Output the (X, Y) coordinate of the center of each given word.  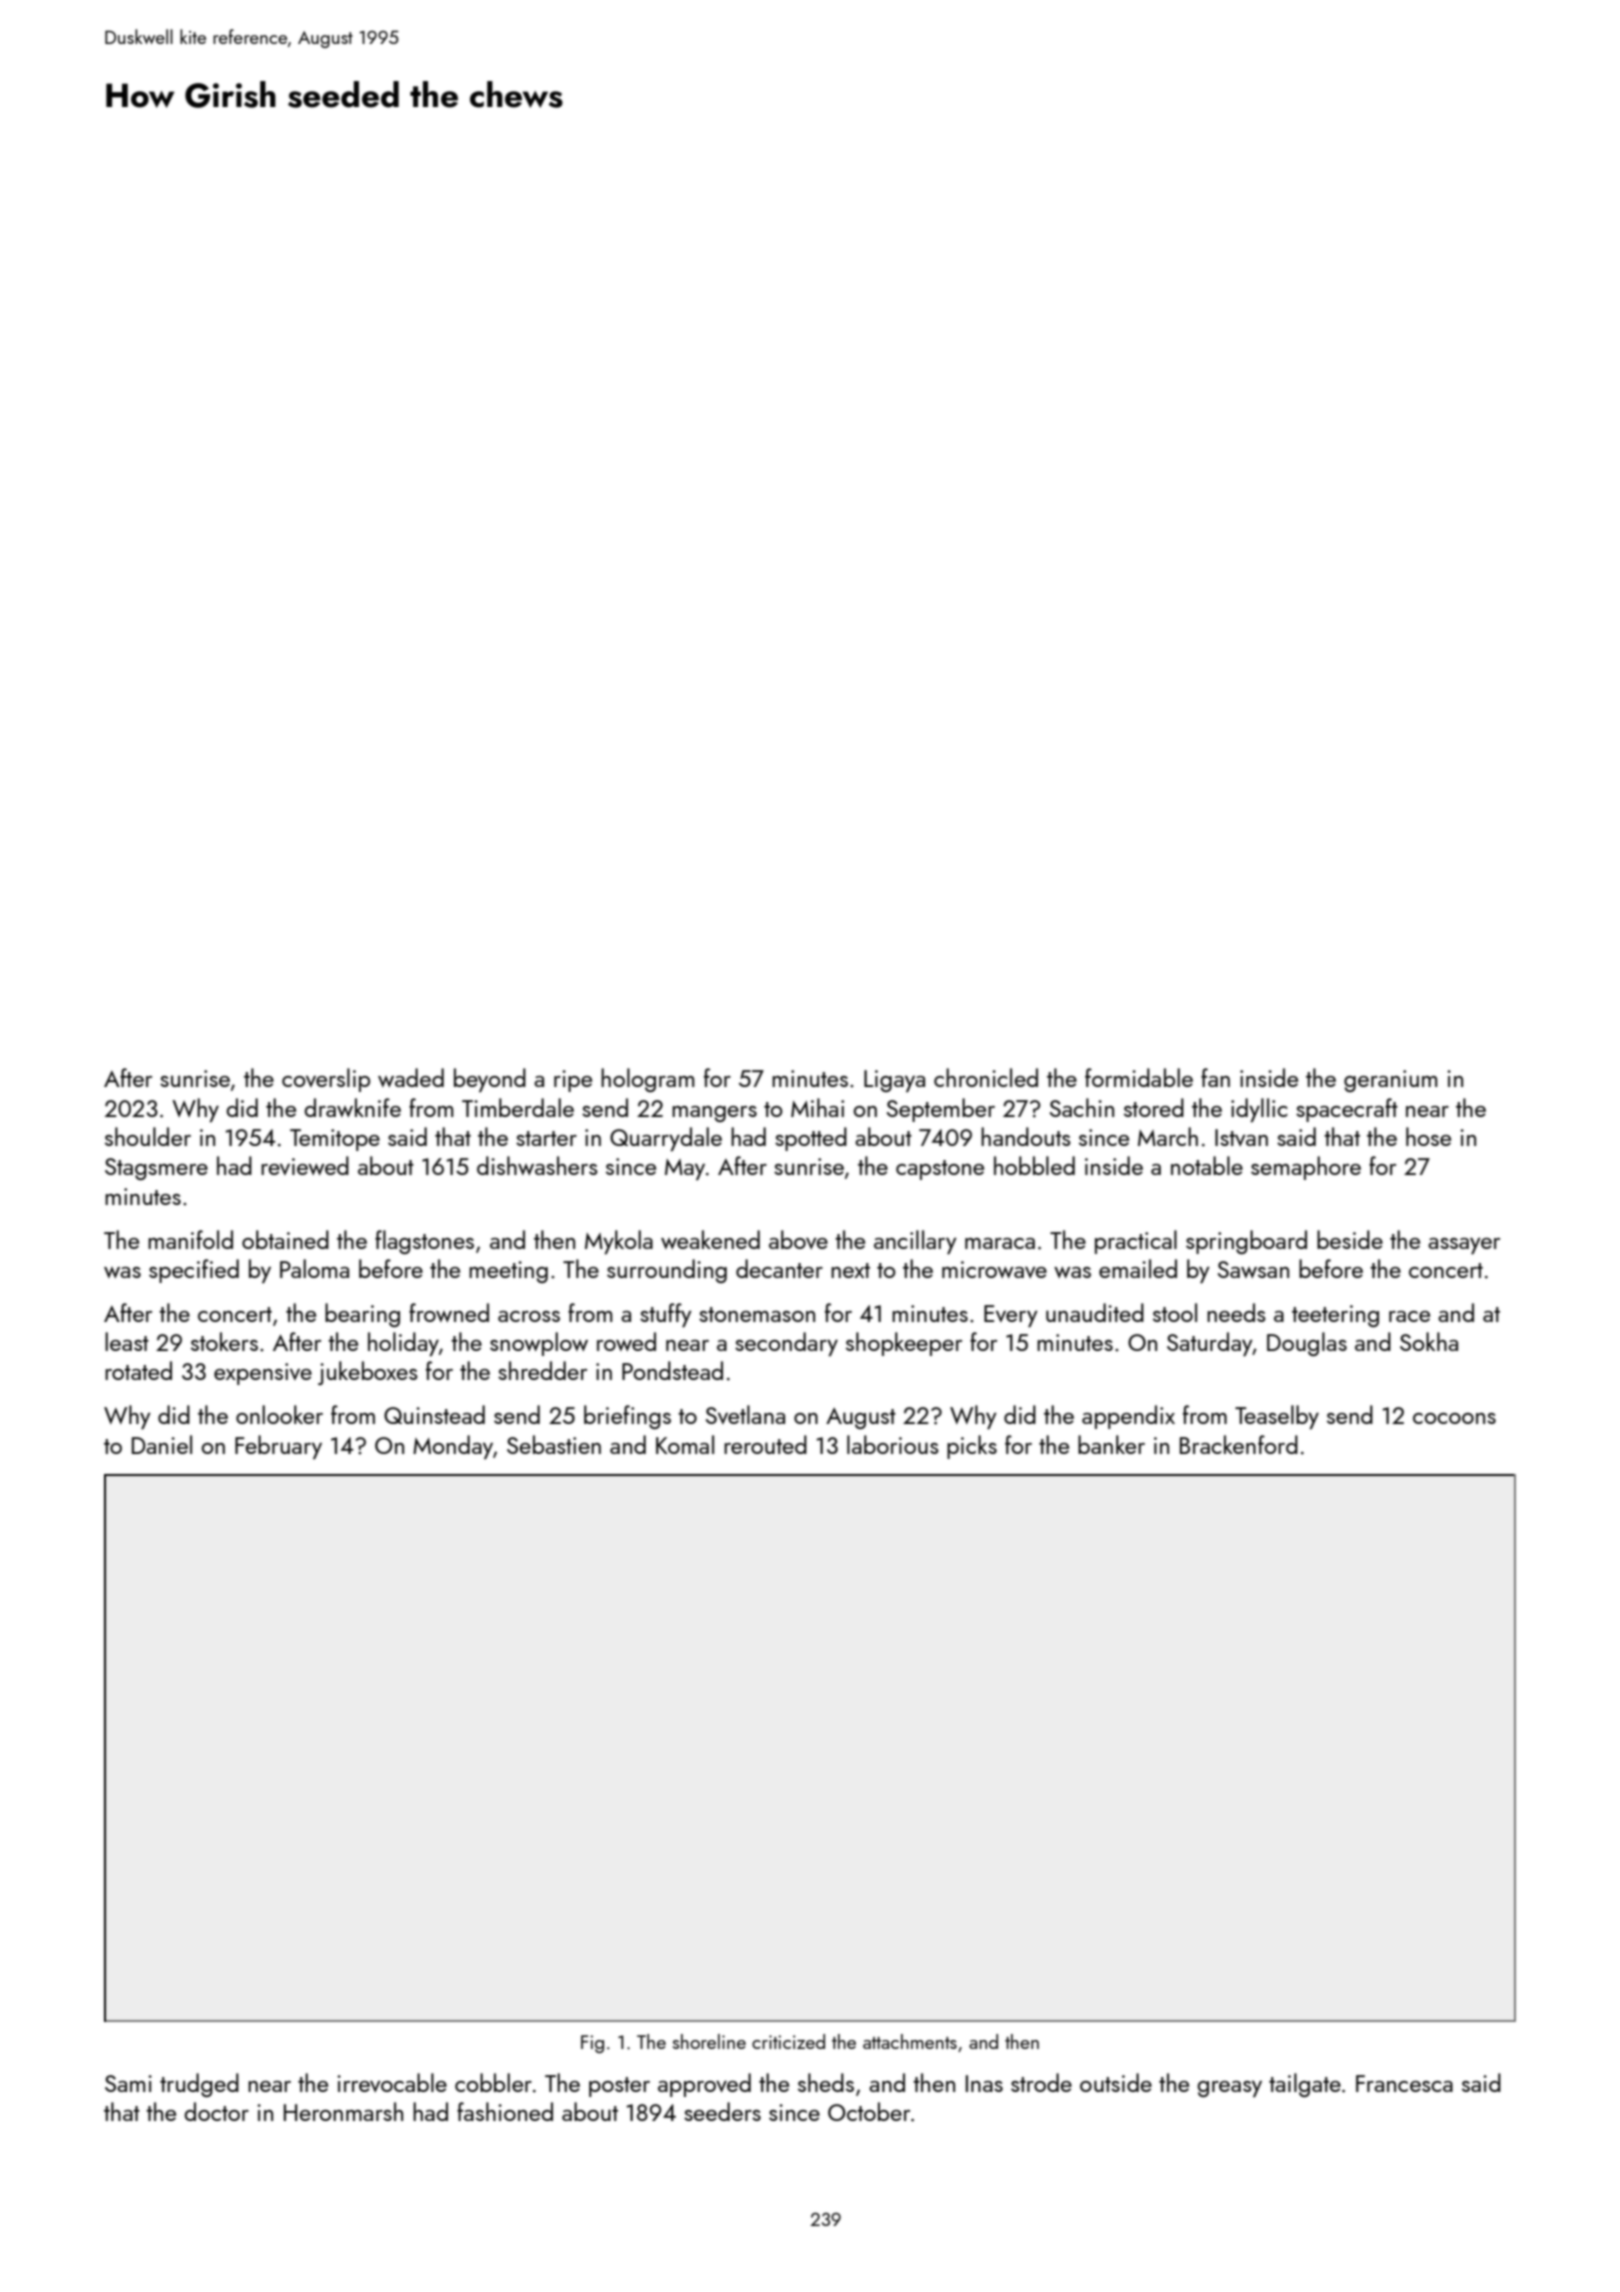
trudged (199, 2085)
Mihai (817, 1107)
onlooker (279, 1414)
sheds (826, 2082)
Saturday (1209, 1344)
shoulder (148, 1136)
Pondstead (672, 1370)
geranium (1390, 1081)
